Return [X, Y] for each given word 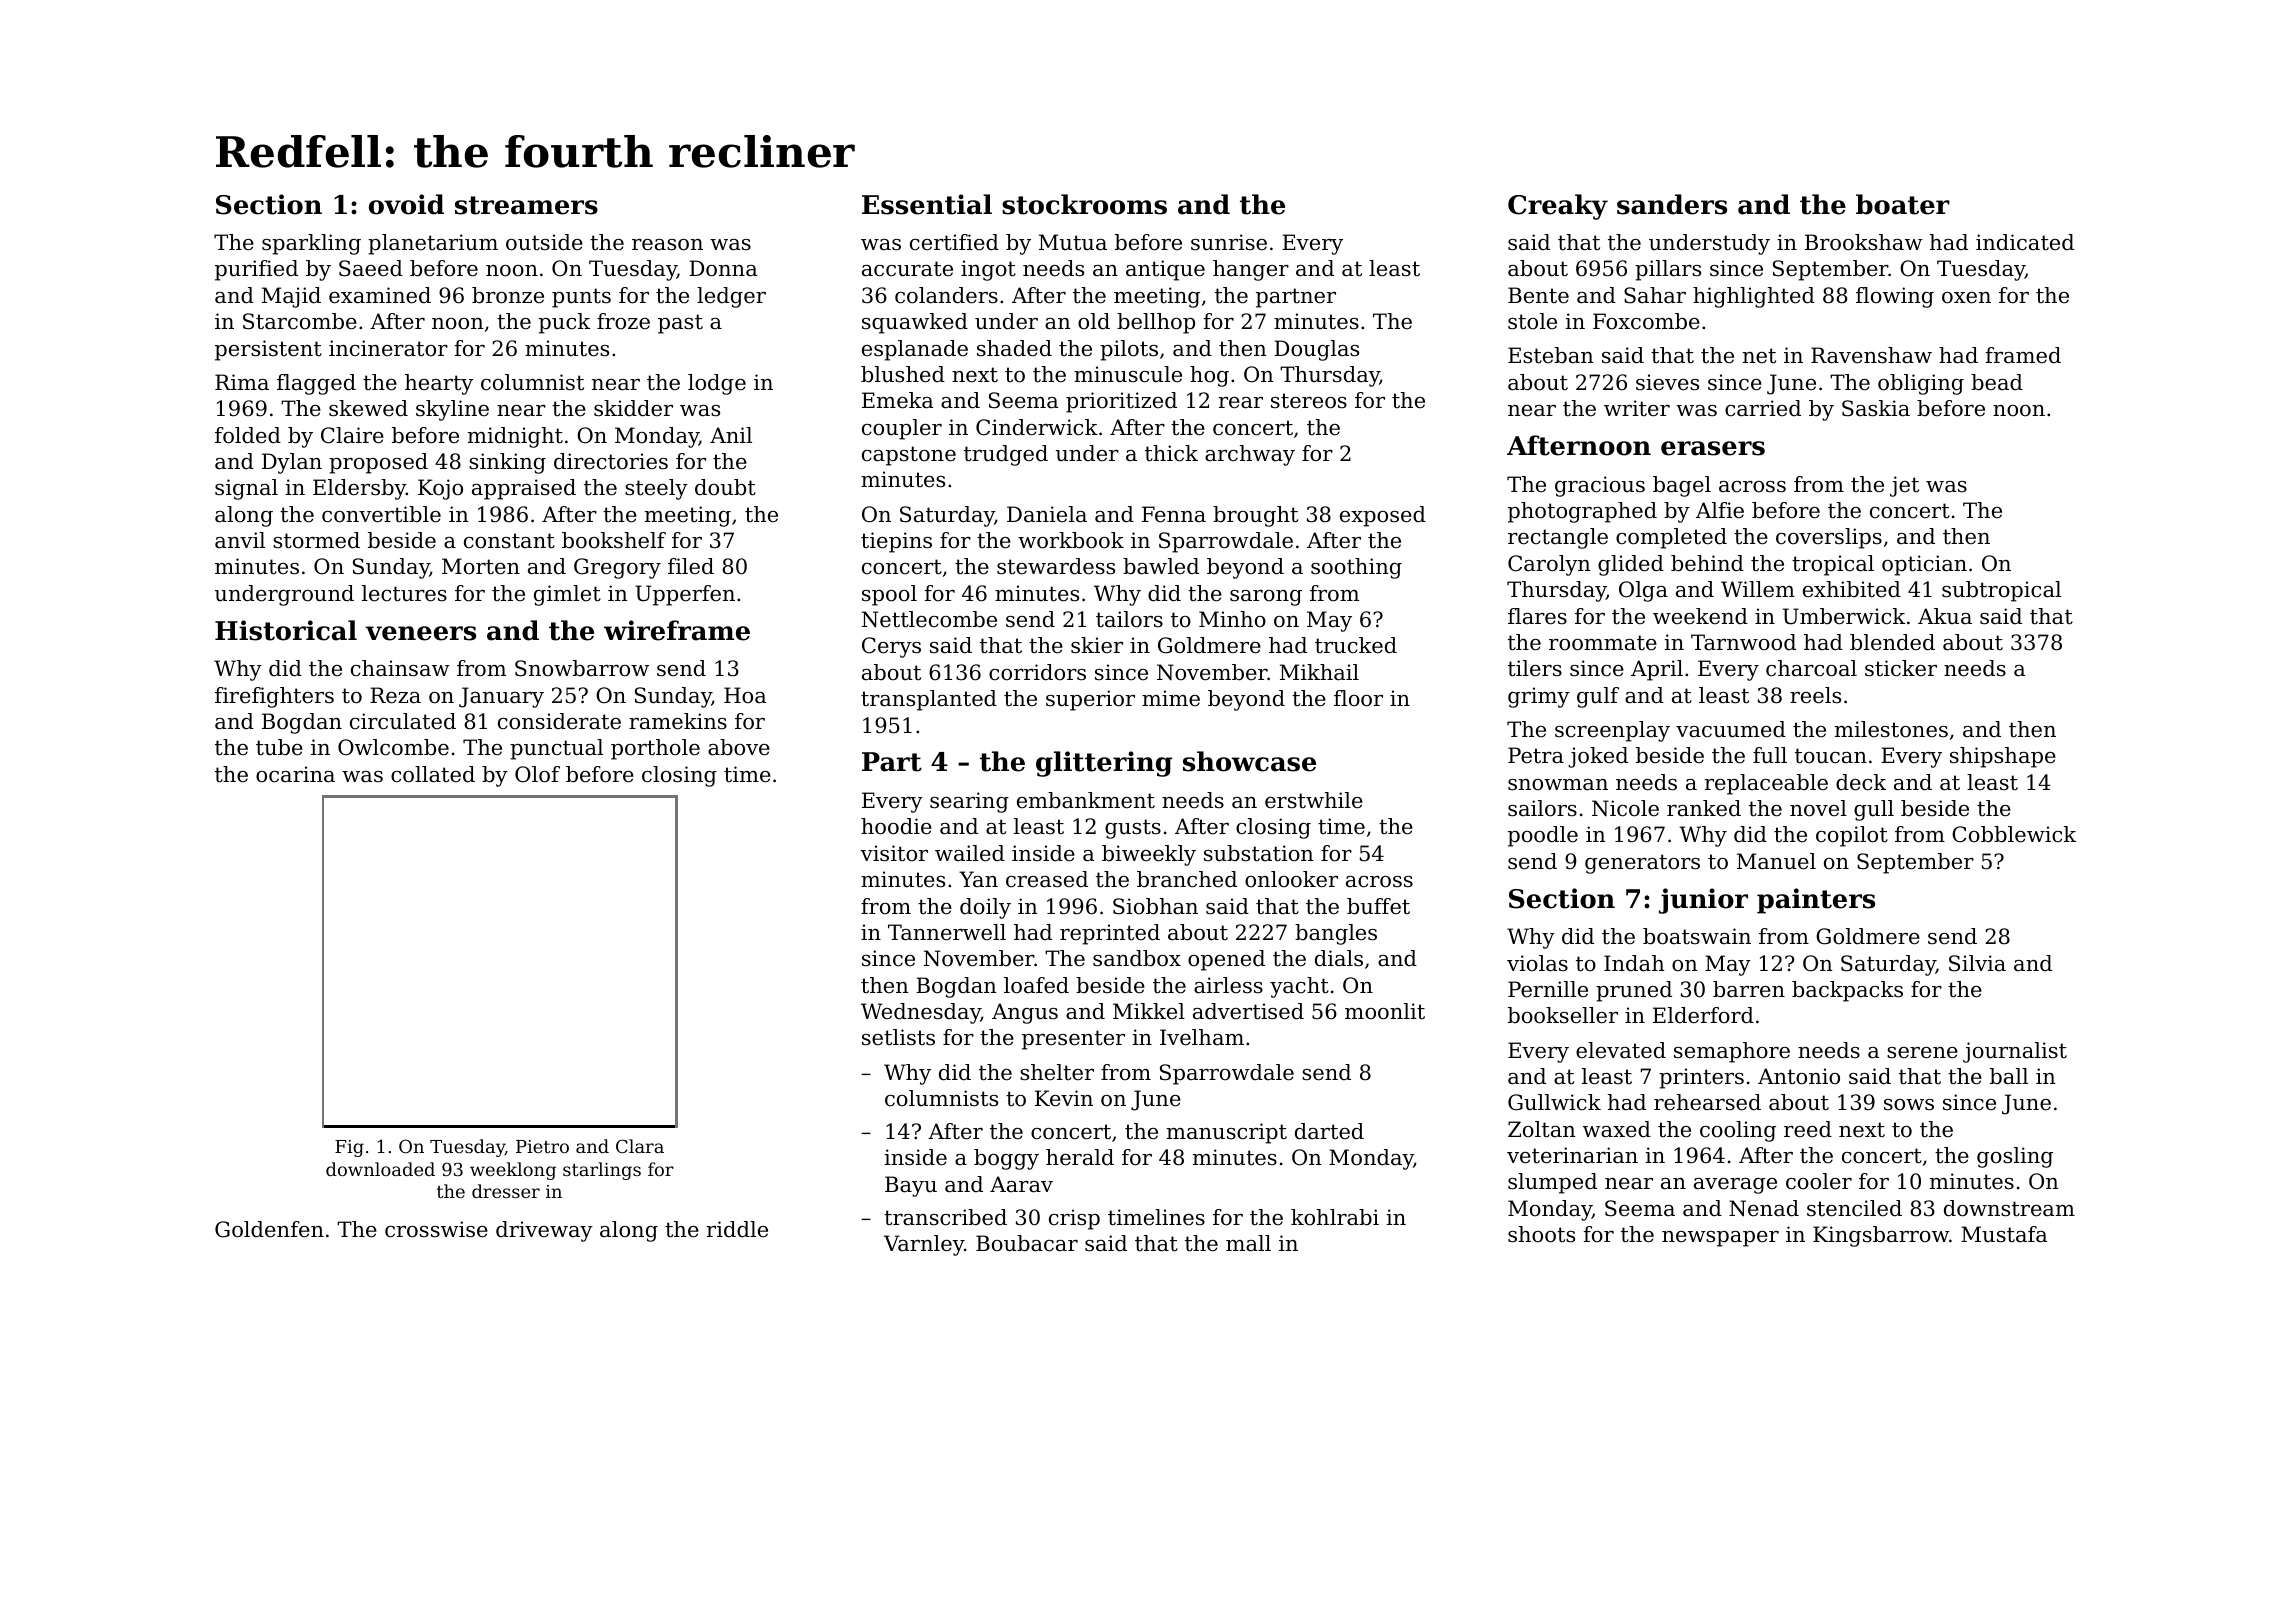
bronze [508, 295]
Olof [537, 774]
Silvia [1977, 963]
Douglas [1316, 350]
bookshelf [614, 540]
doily [985, 908]
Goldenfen [269, 1229]
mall [1248, 1243]
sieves [1667, 382]
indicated [2025, 242]
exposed [1383, 516]
